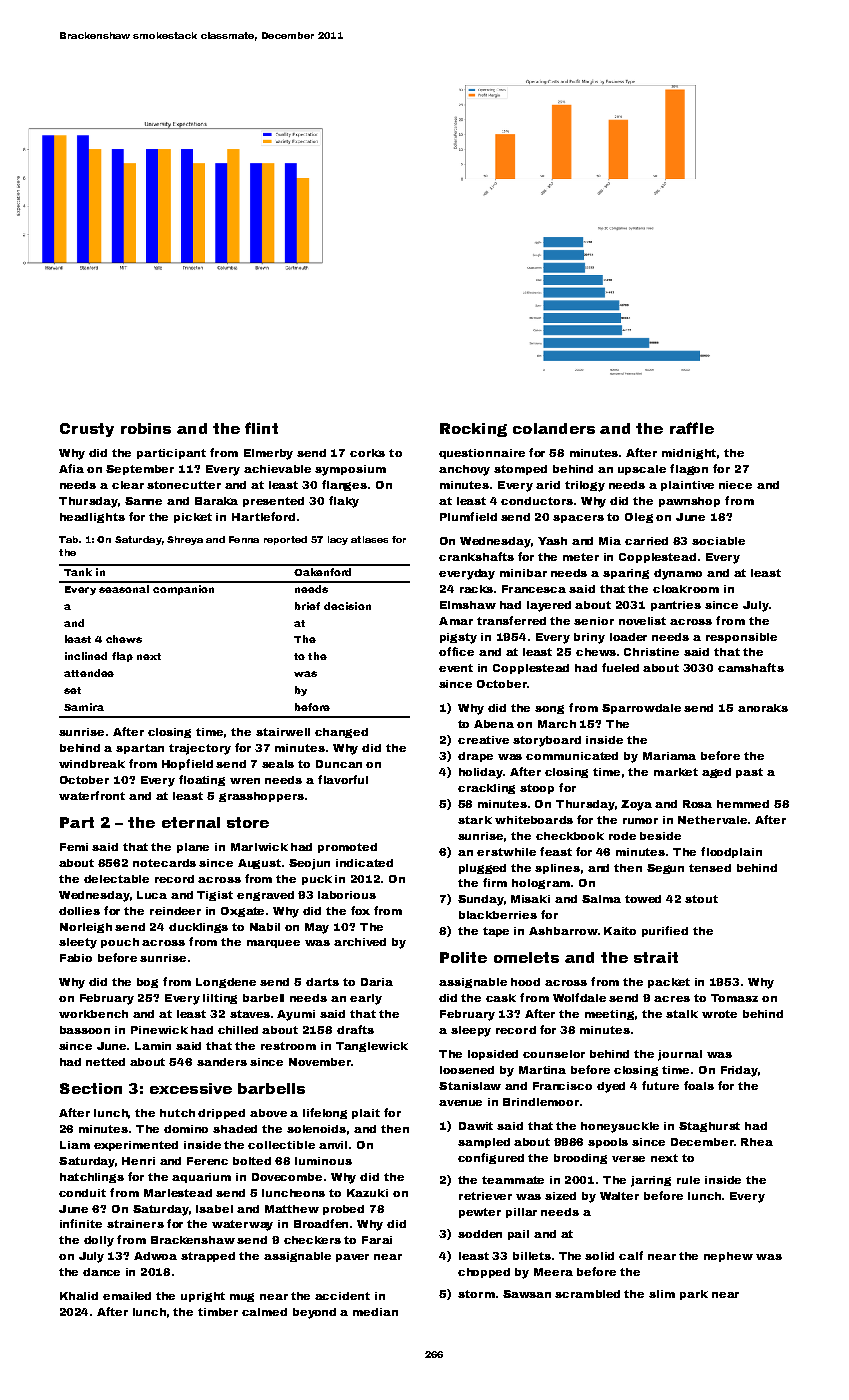  Describe the element at coordinates (680, 1055) in the document. I see `journal` at that location.
